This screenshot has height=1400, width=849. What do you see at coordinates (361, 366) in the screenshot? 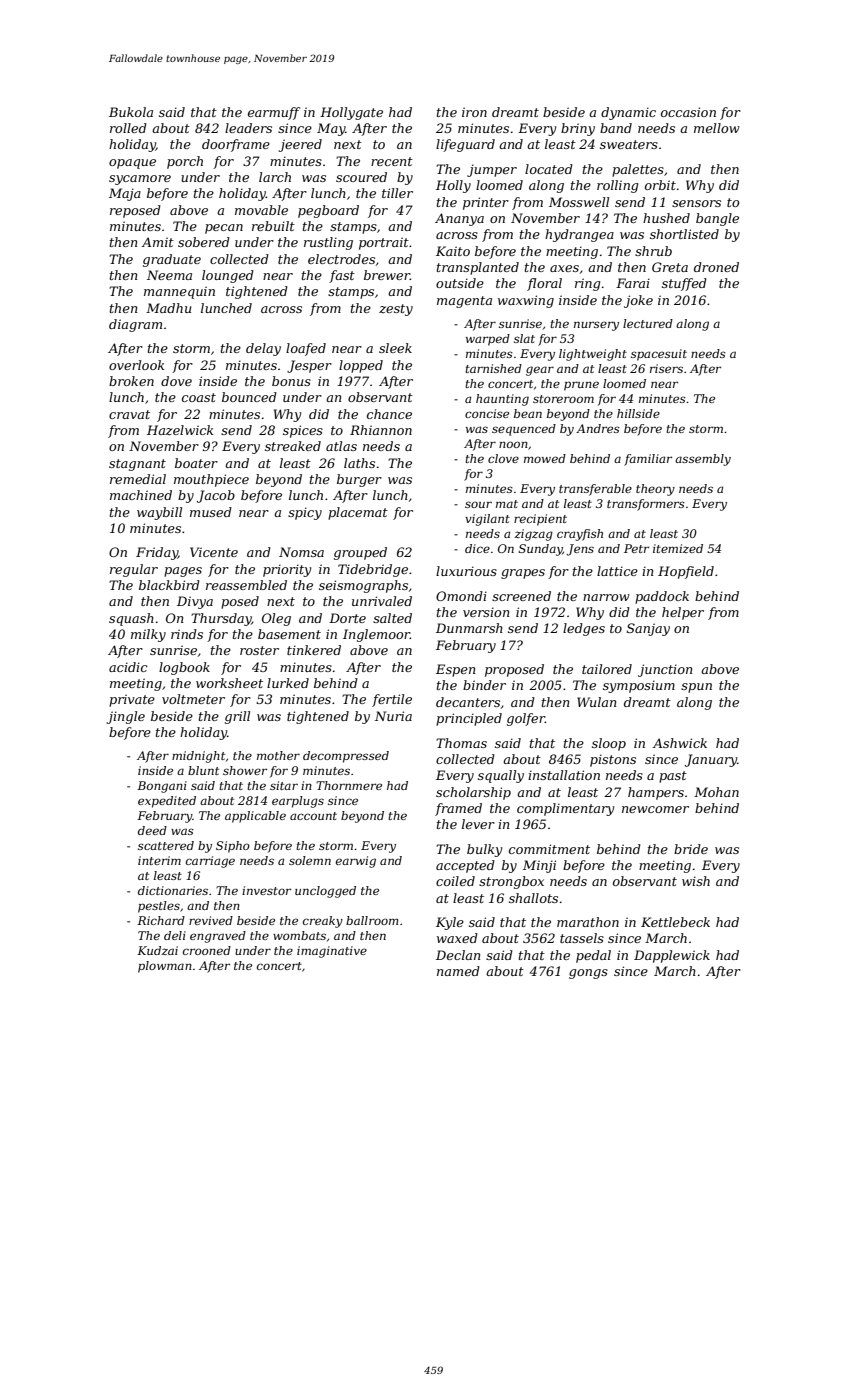
I see `lopped` at bounding box center [361, 366].
